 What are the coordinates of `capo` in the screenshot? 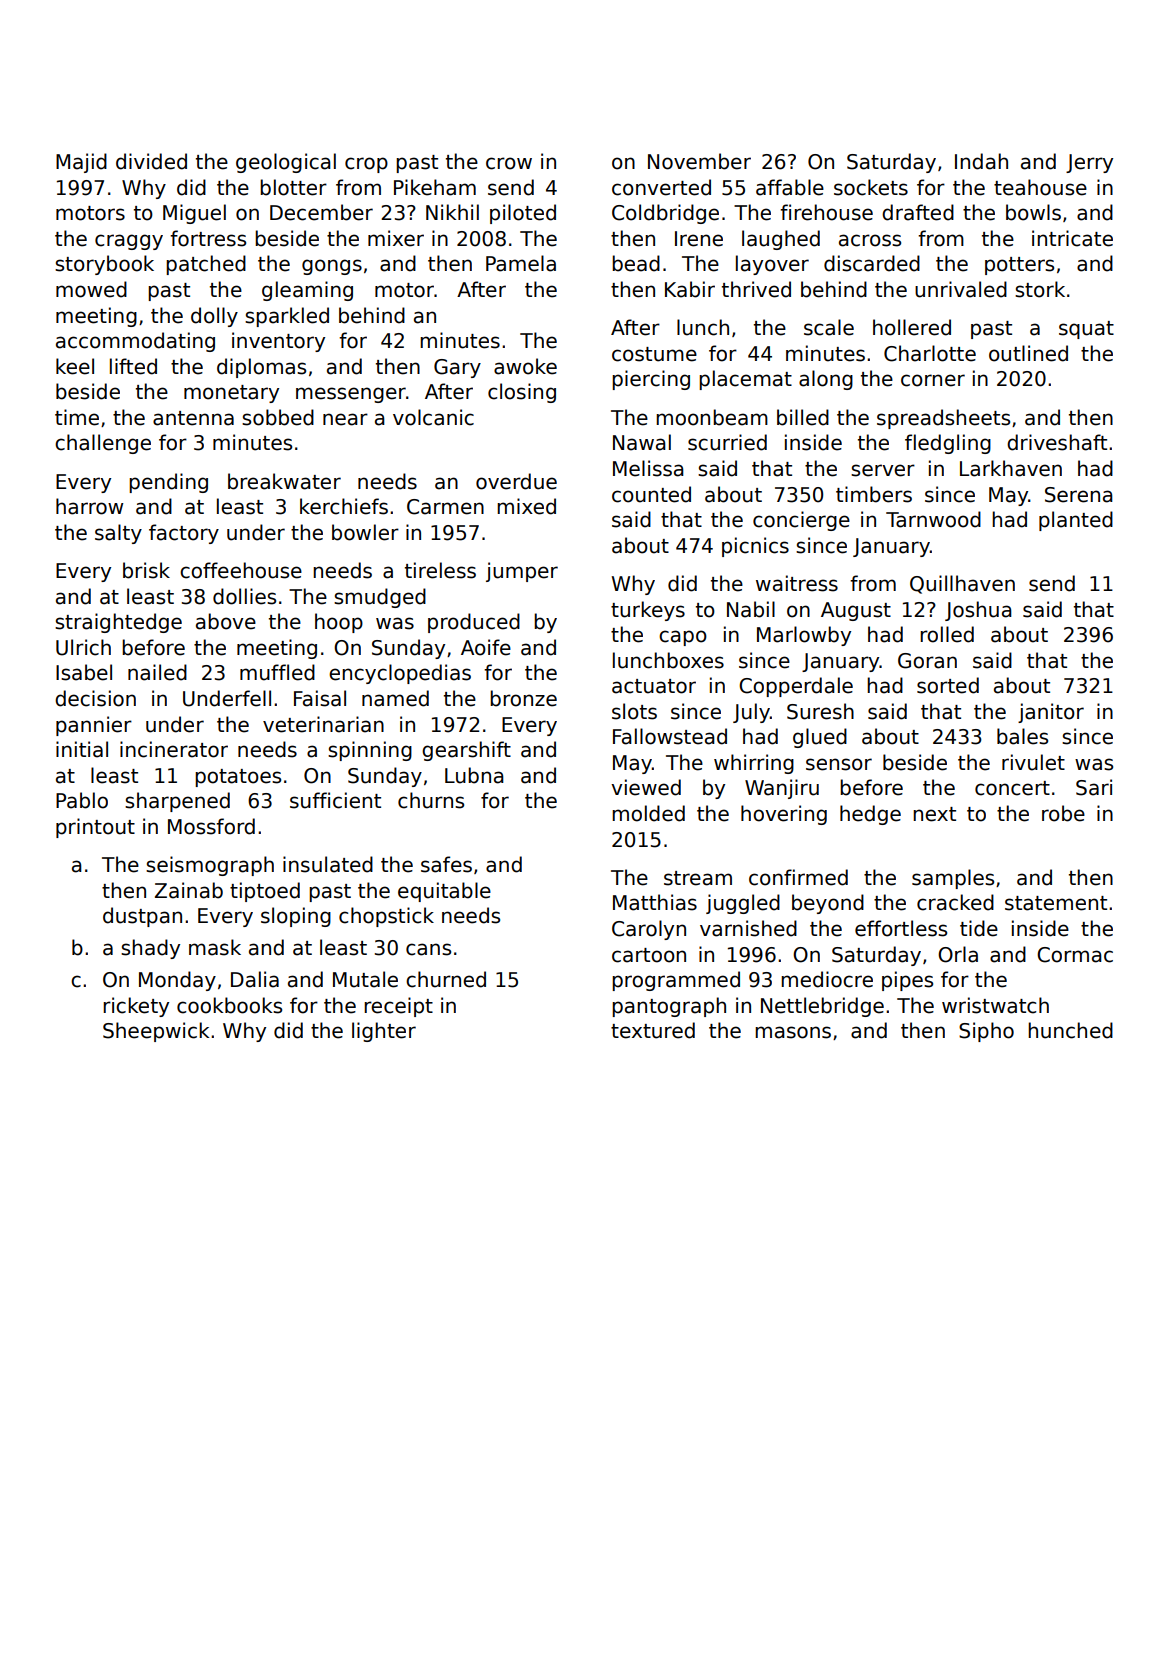 It's located at (683, 638).
